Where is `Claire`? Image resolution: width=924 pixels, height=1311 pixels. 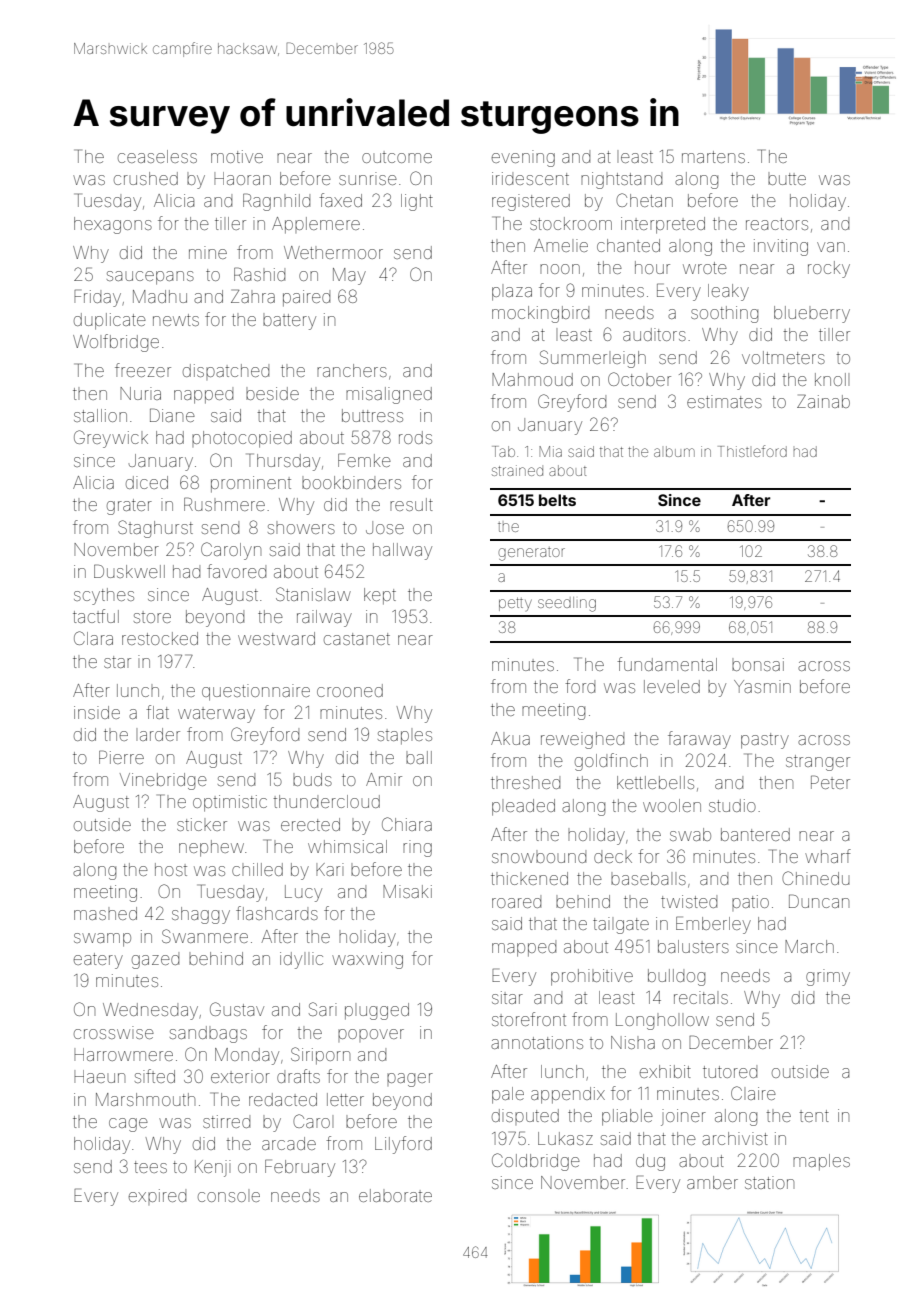 Claire is located at coordinates (753, 1093).
